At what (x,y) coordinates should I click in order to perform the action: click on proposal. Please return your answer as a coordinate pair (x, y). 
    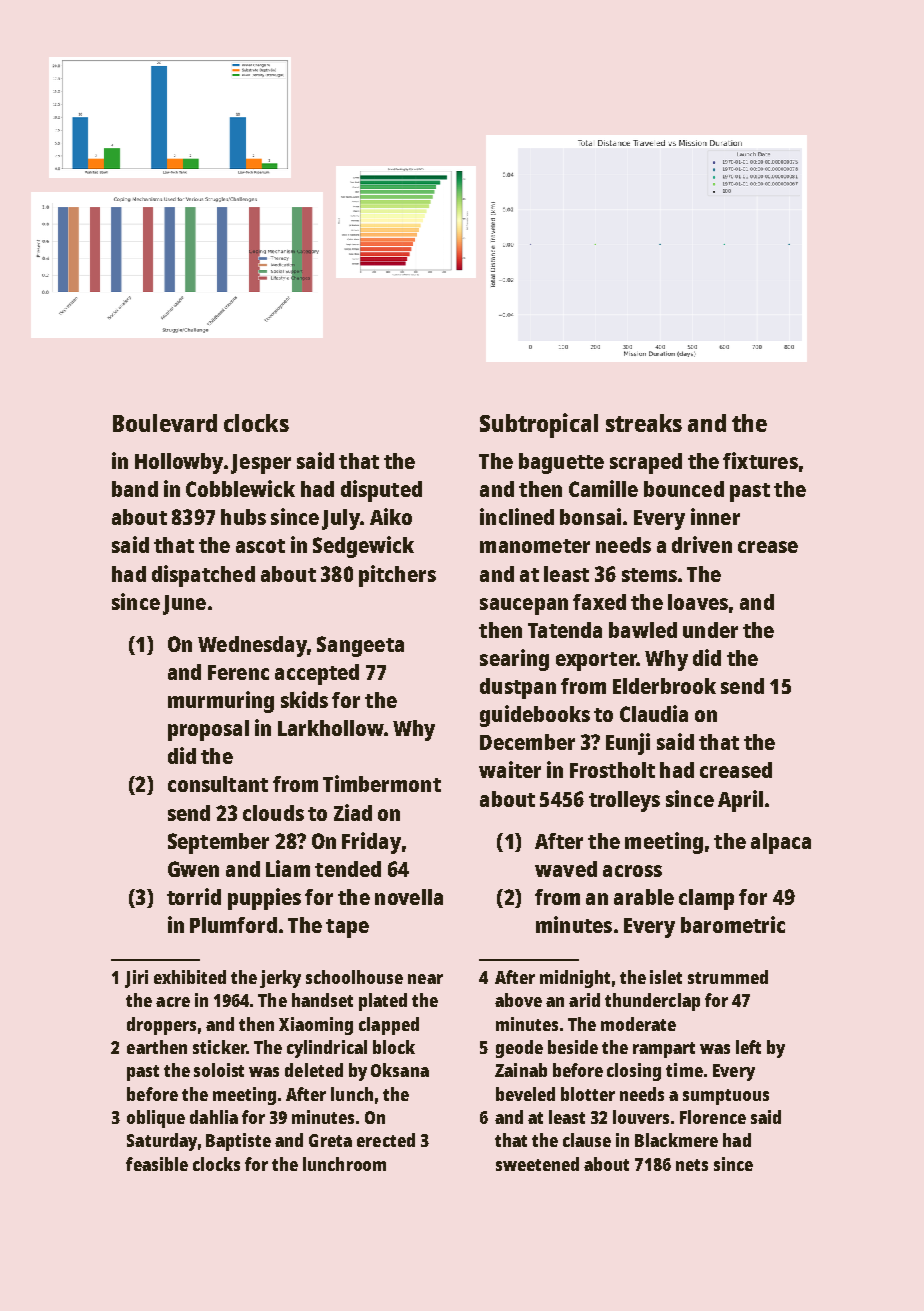
    Looking at the image, I should click on (208, 730).
